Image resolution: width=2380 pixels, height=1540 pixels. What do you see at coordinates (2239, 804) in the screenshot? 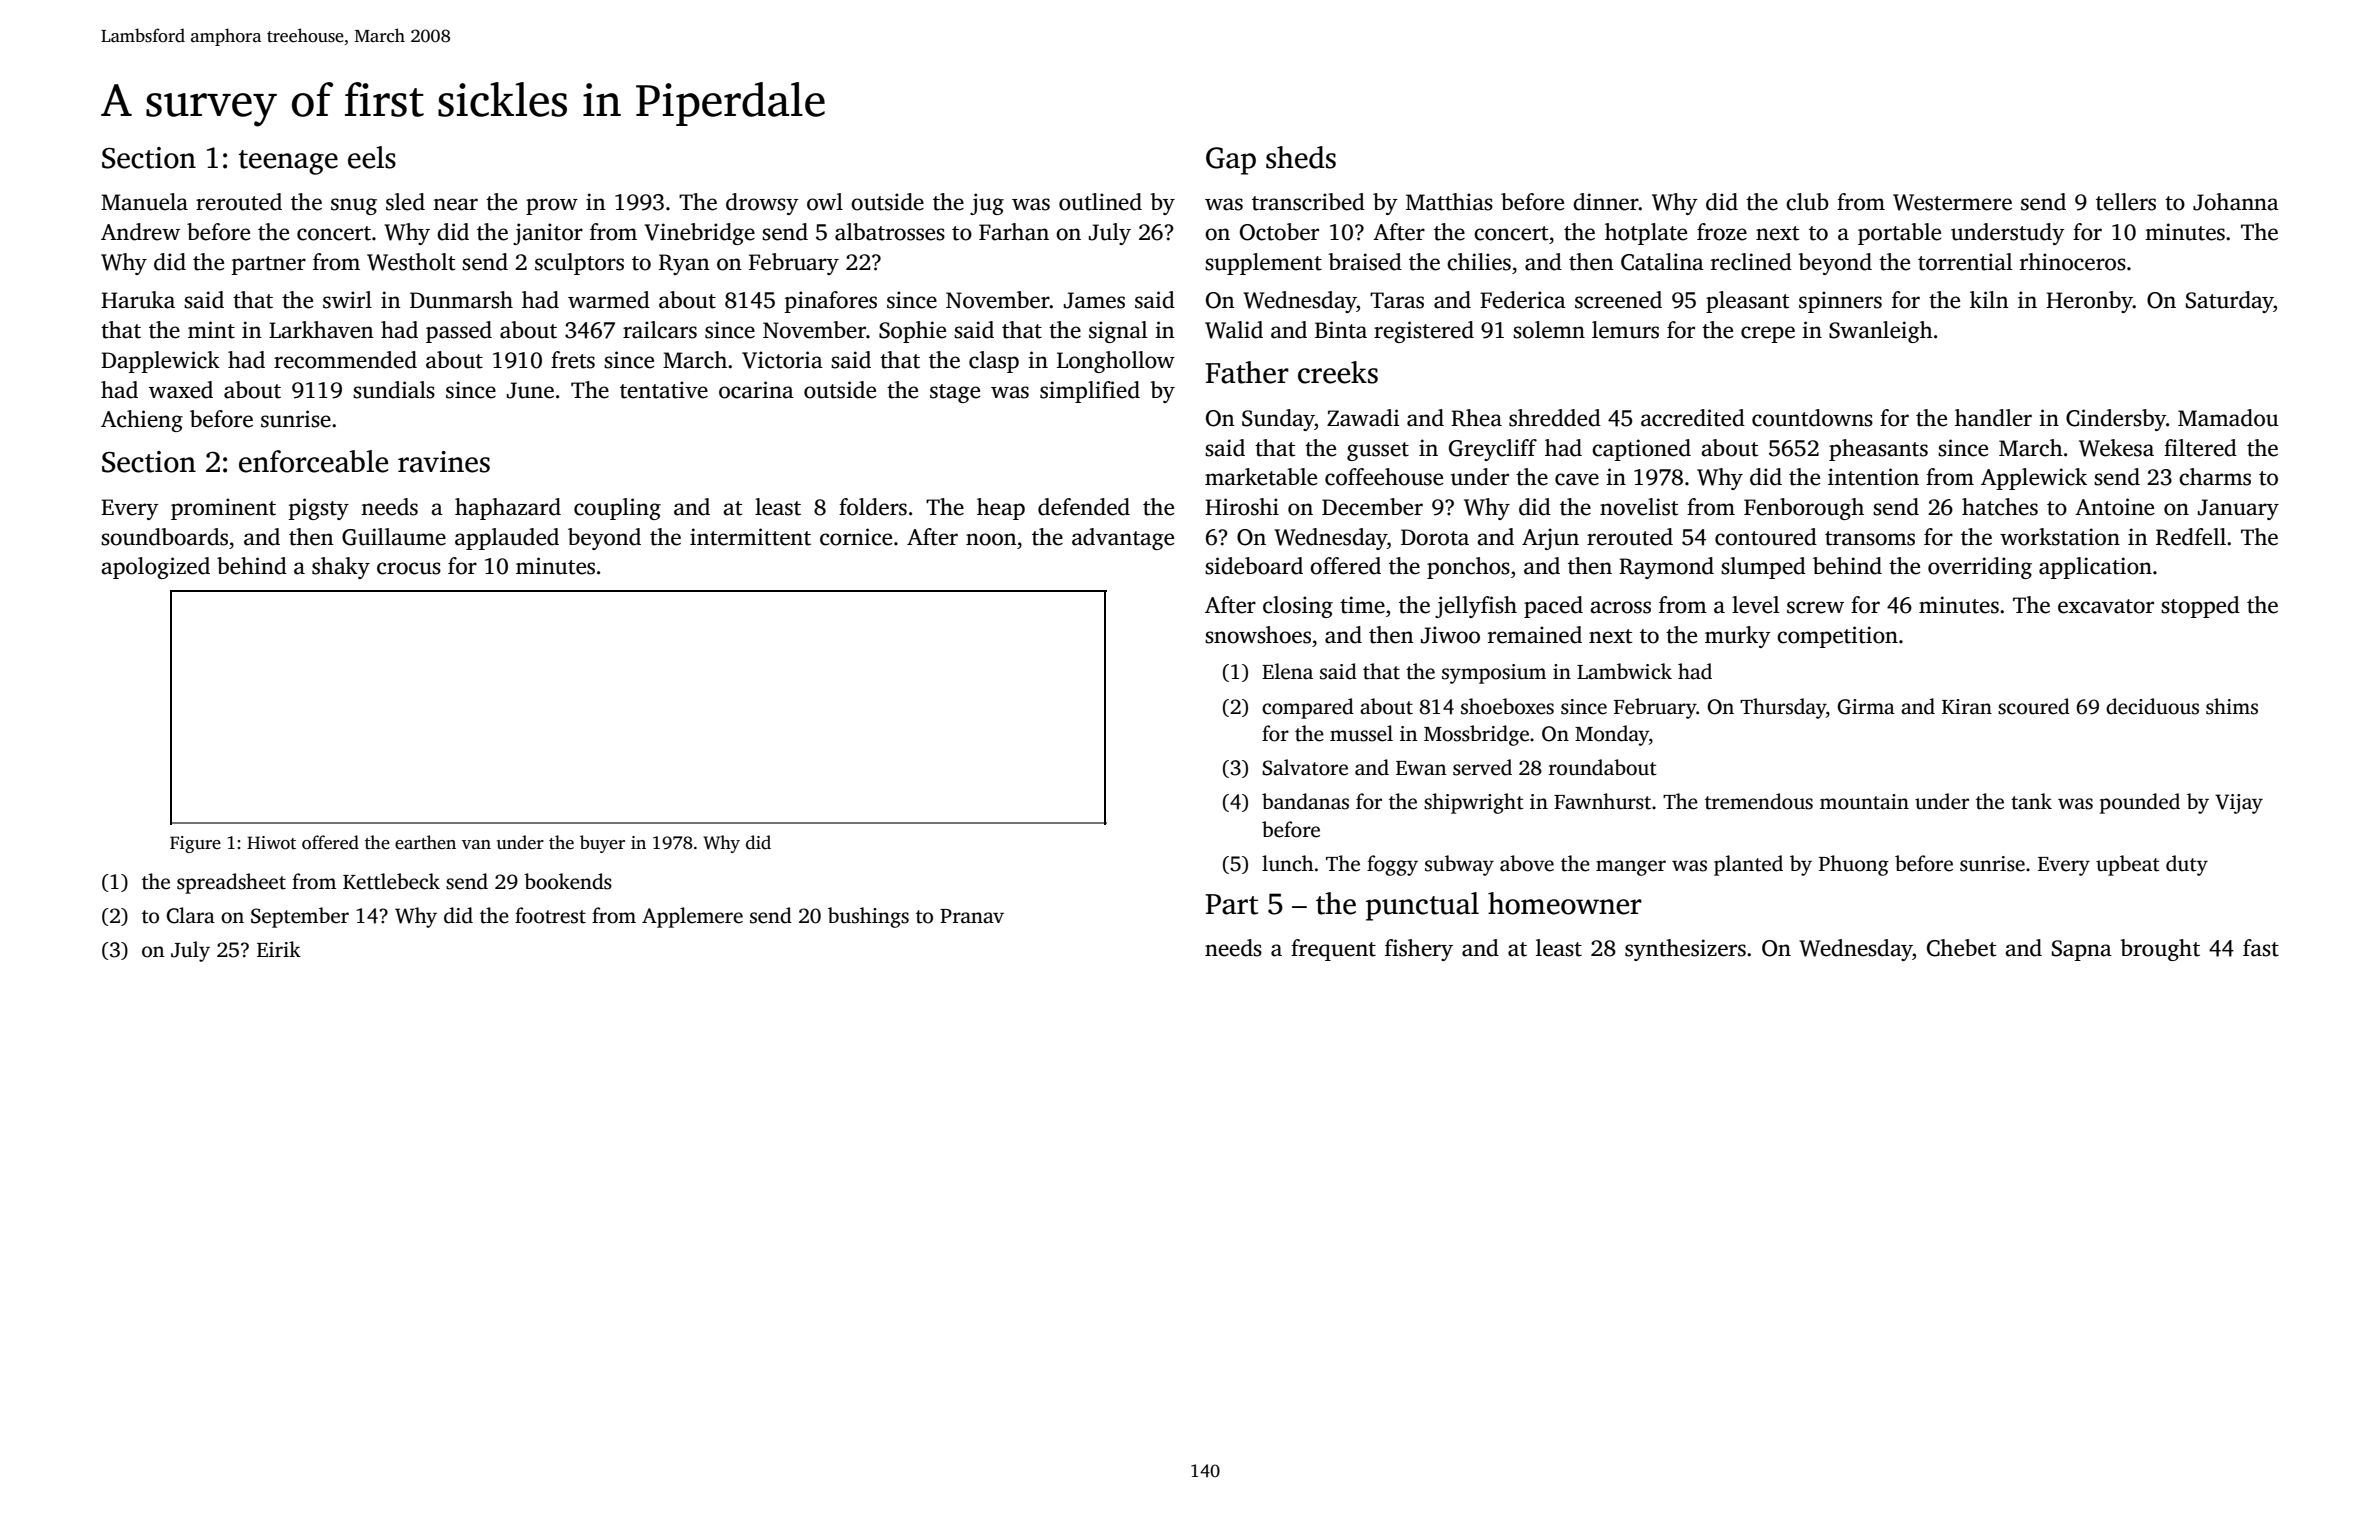
I see `Vijay` at bounding box center [2239, 804].
